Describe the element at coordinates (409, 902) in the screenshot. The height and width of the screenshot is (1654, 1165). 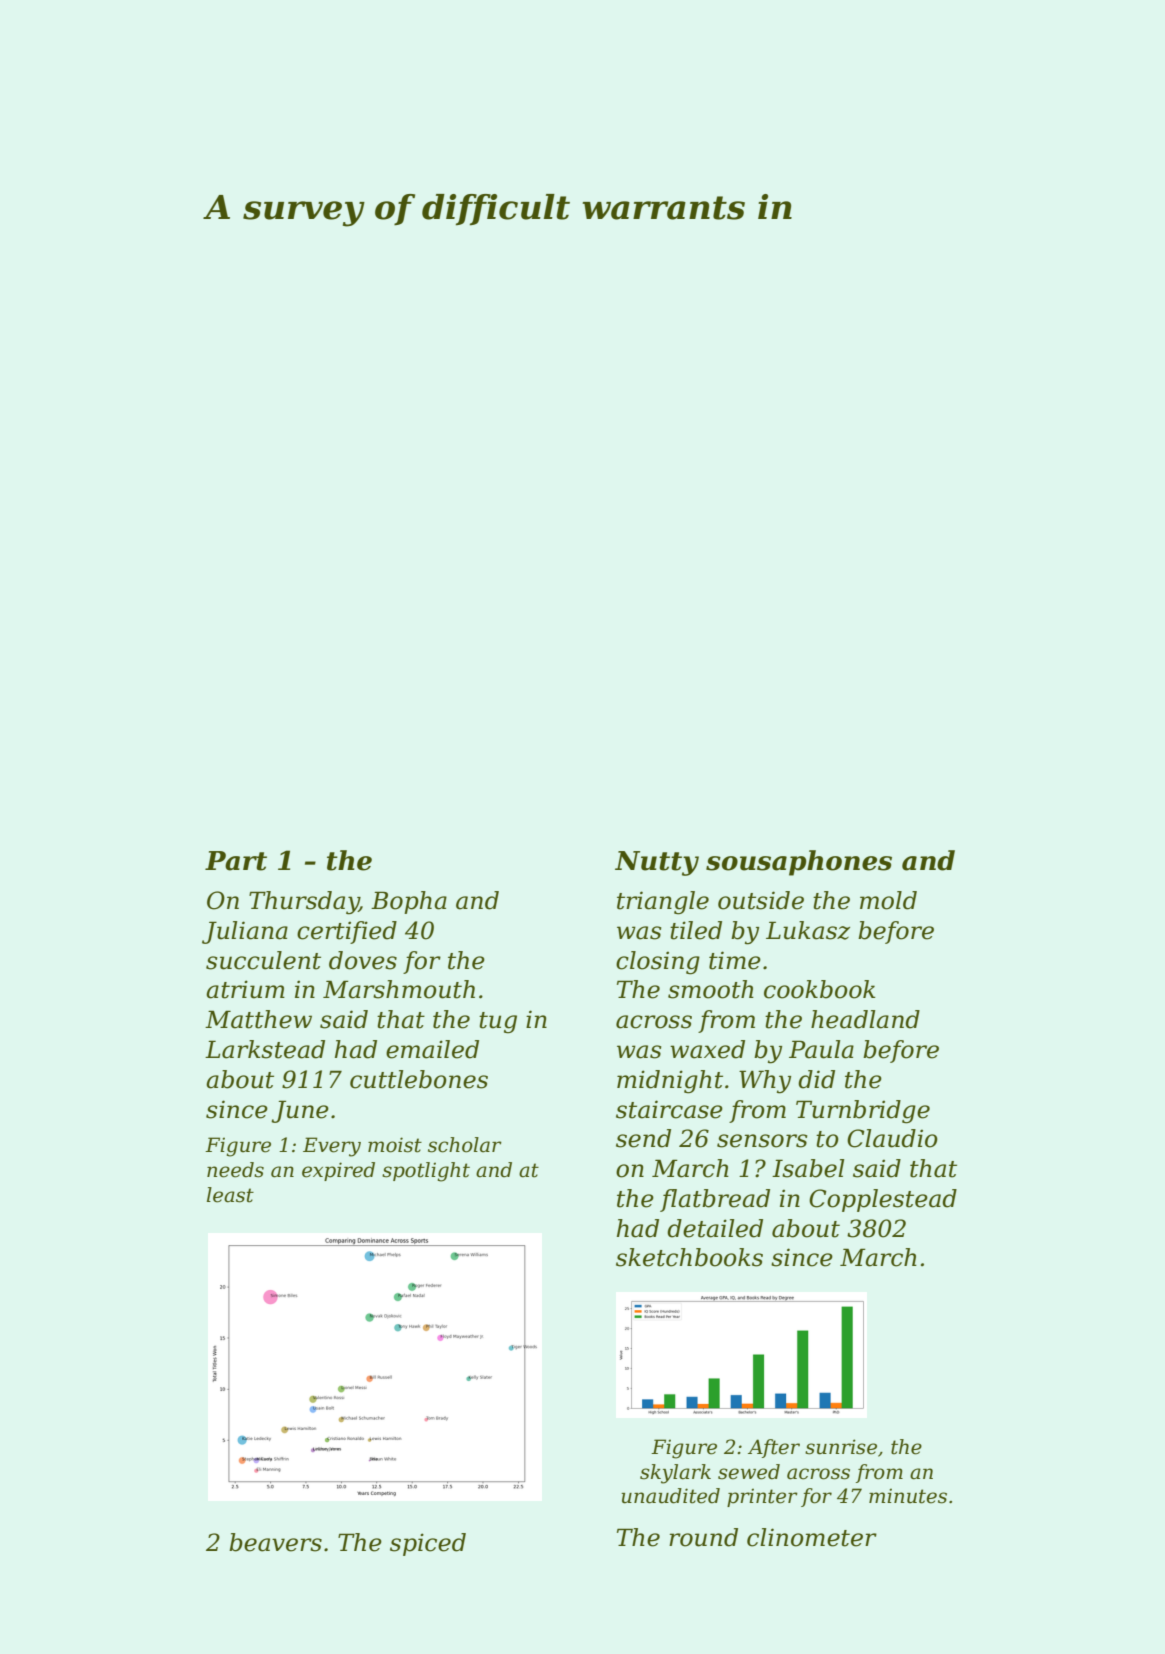
I see `Bopha` at that location.
